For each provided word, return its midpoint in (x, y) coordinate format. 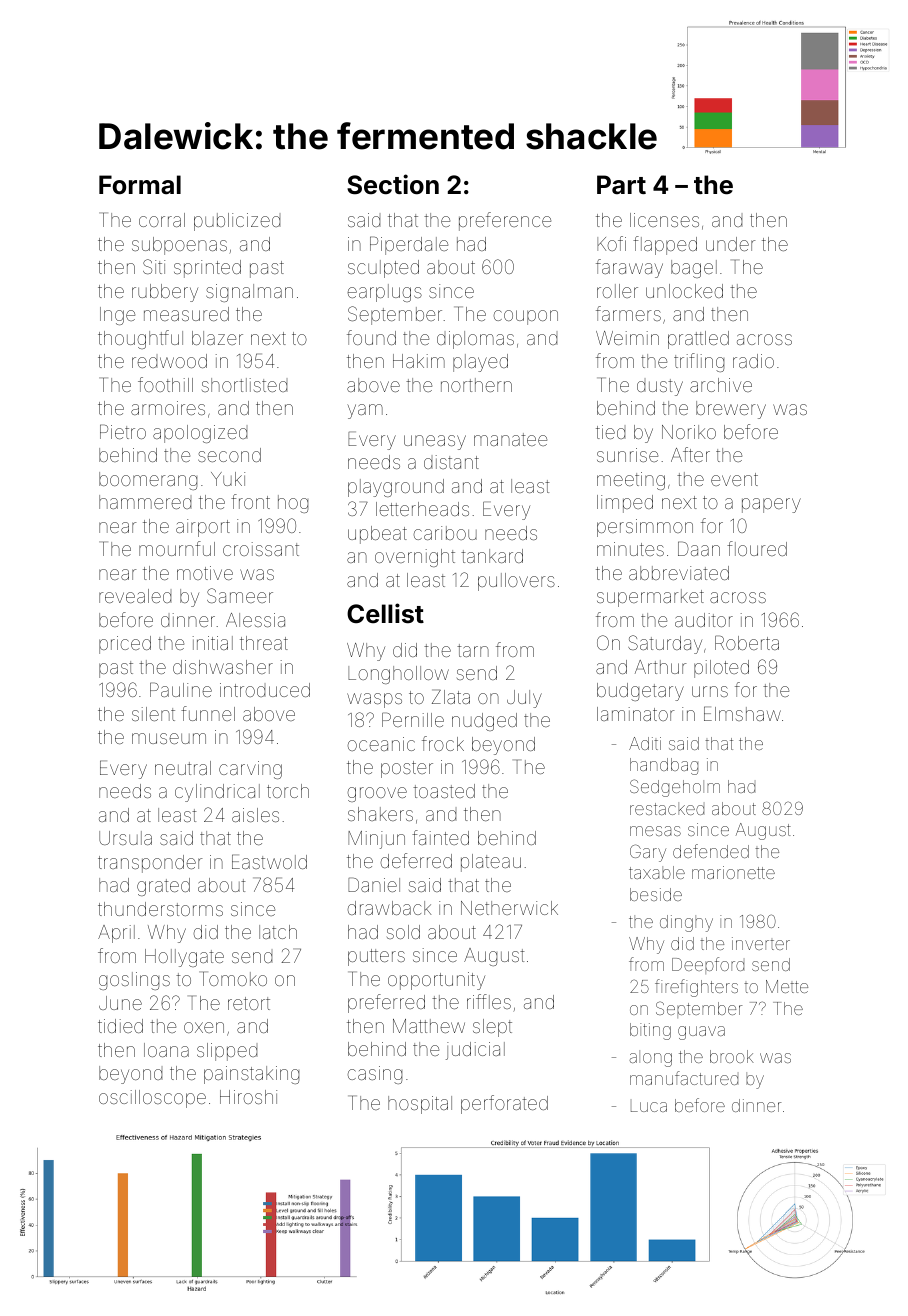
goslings (134, 981)
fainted (440, 837)
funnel (208, 713)
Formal (140, 185)
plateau (491, 863)
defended (711, 851)
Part (621, 184)
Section (393, 184)
